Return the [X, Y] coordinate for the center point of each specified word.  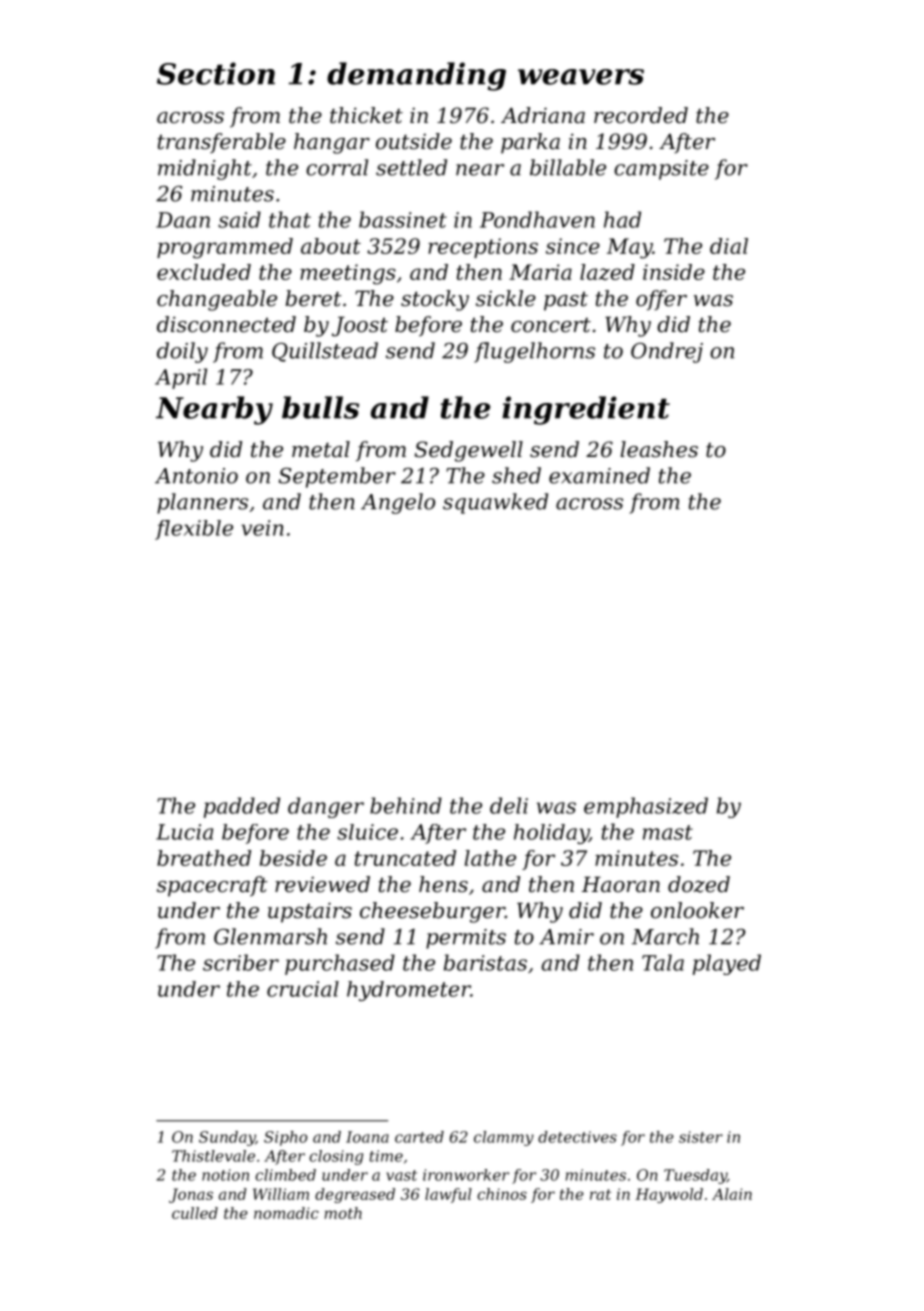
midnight [205, 169]
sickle [506, 298]
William [281, 1194]
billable [568, 167]
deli [509, 805]
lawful [448, 1195]
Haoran [621, 884]
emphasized [646, 807]
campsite [661, 170]
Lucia [184, 832]
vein [262, 528]
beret [314, 298]
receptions [483, 248]
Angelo [398, 503]
